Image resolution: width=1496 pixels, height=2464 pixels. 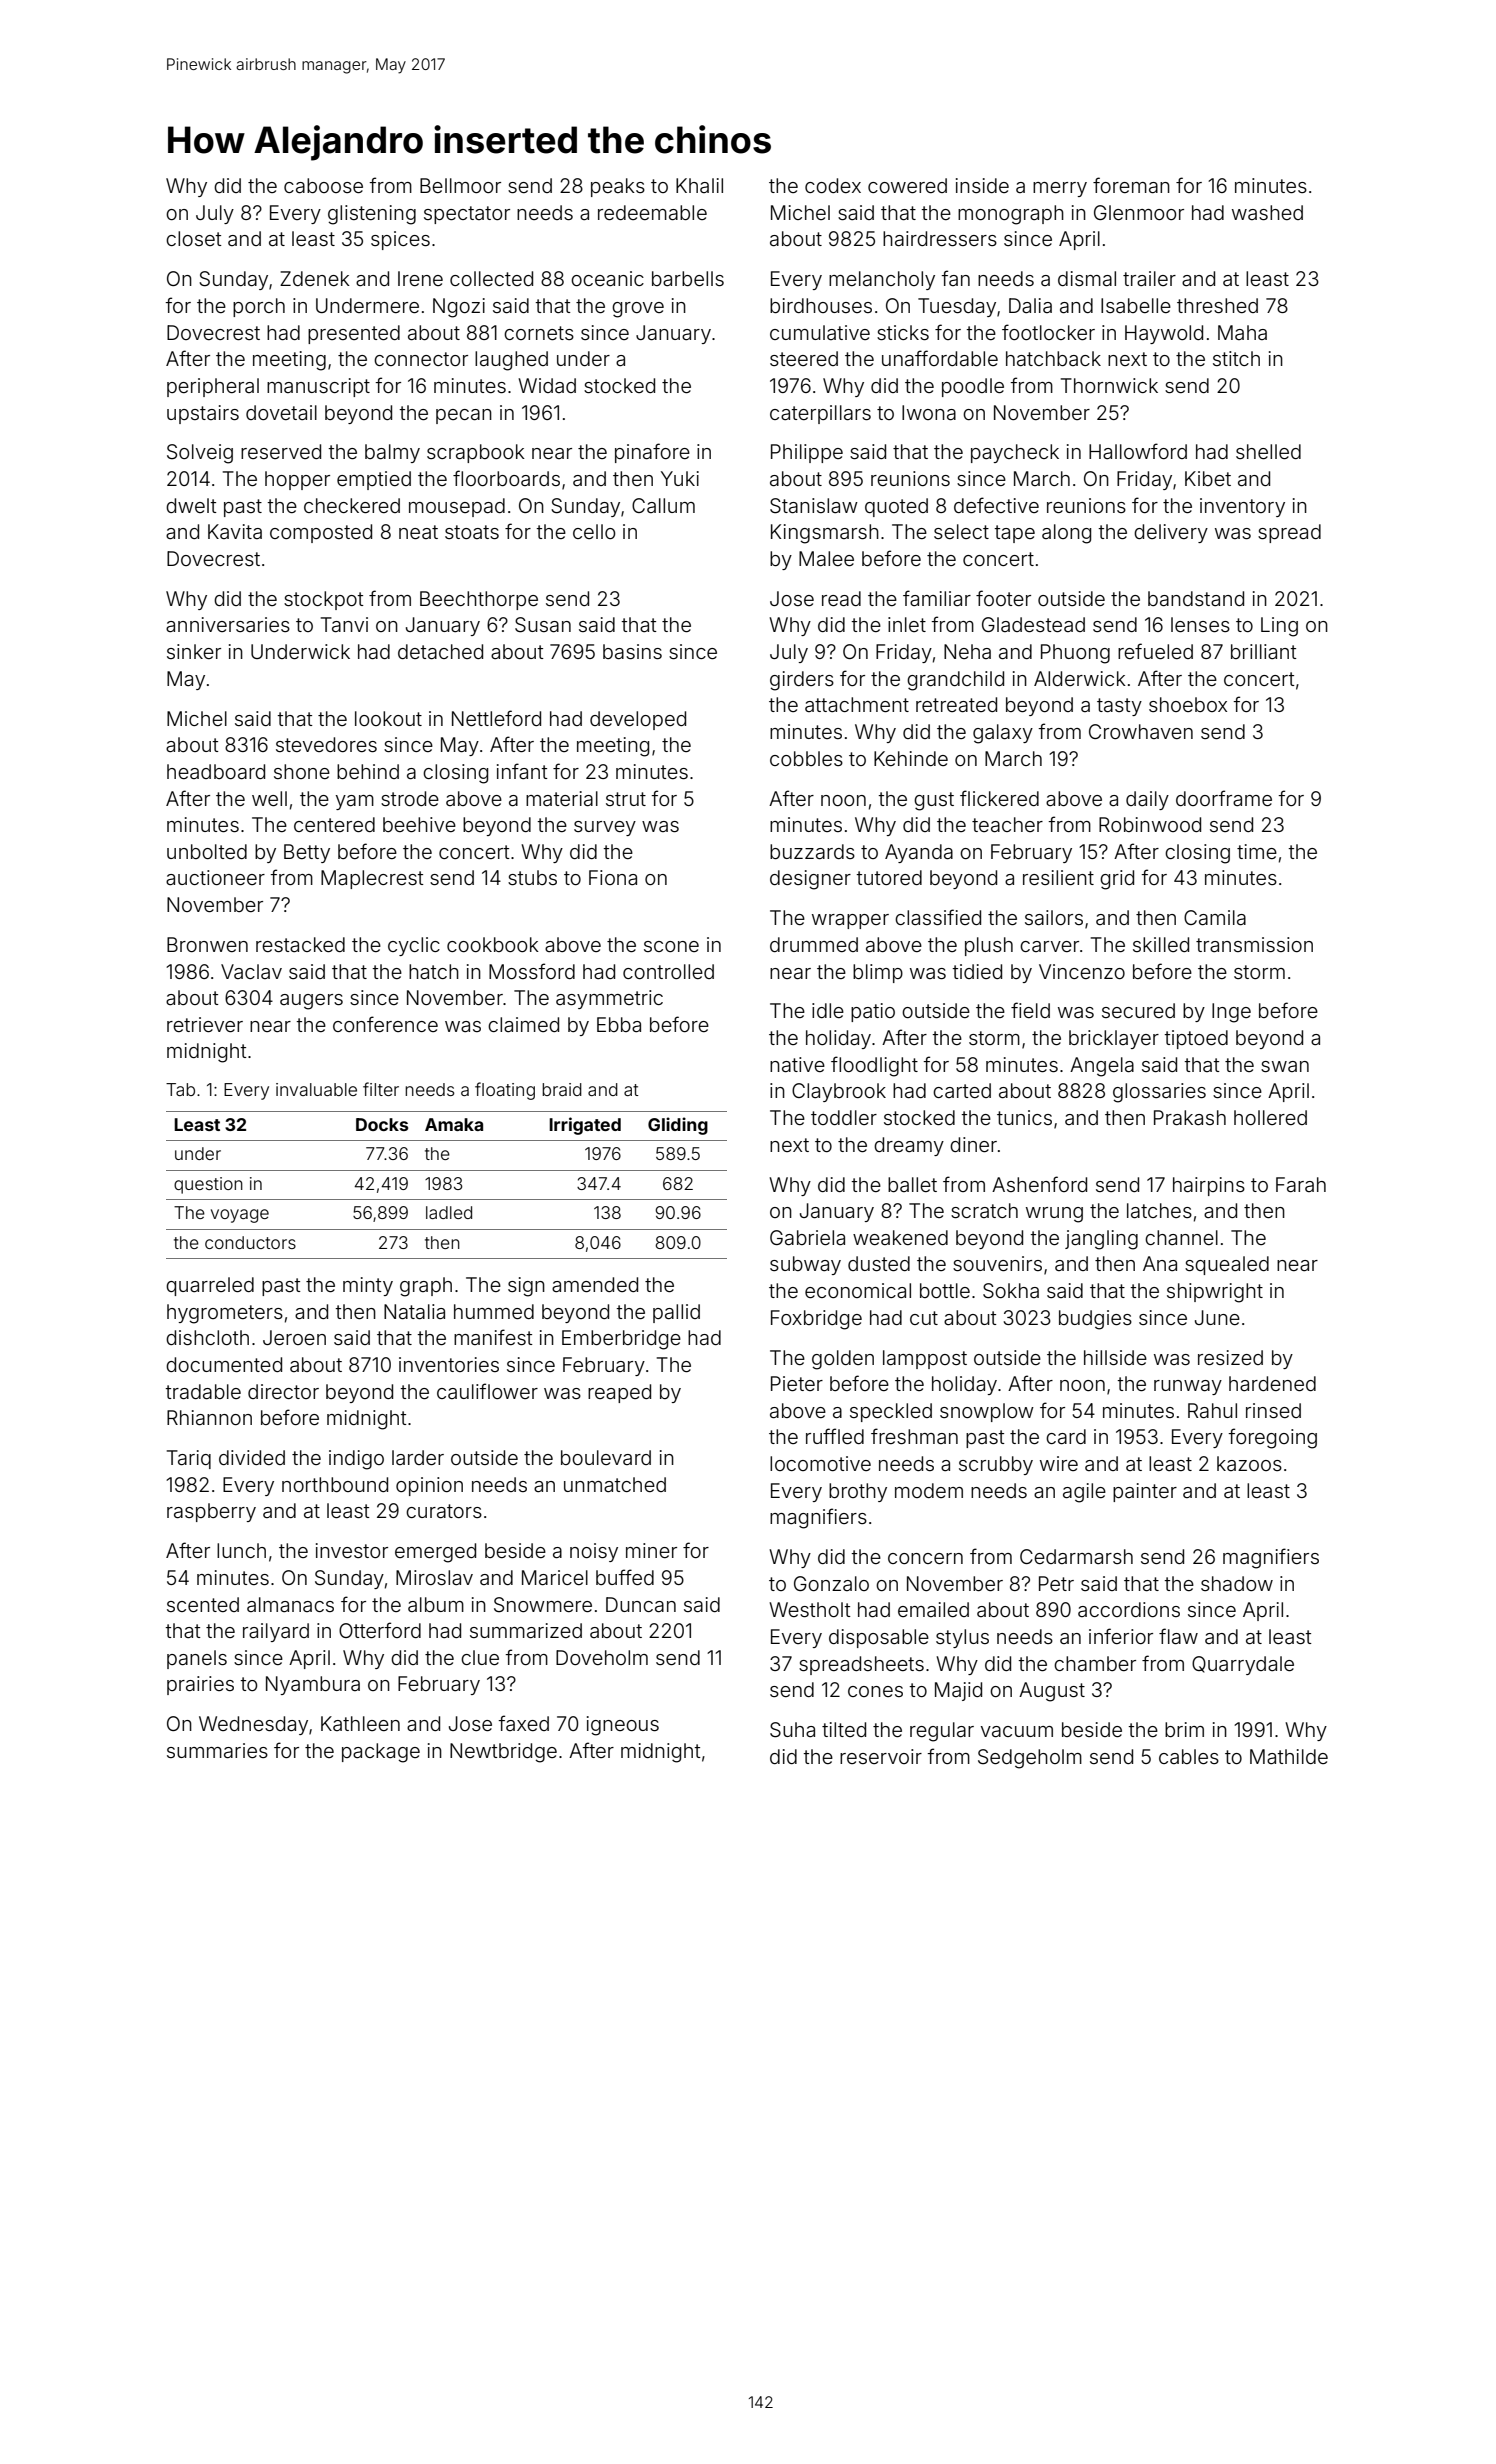 I want to click on Angela, so click(x=1102, y=1067).
